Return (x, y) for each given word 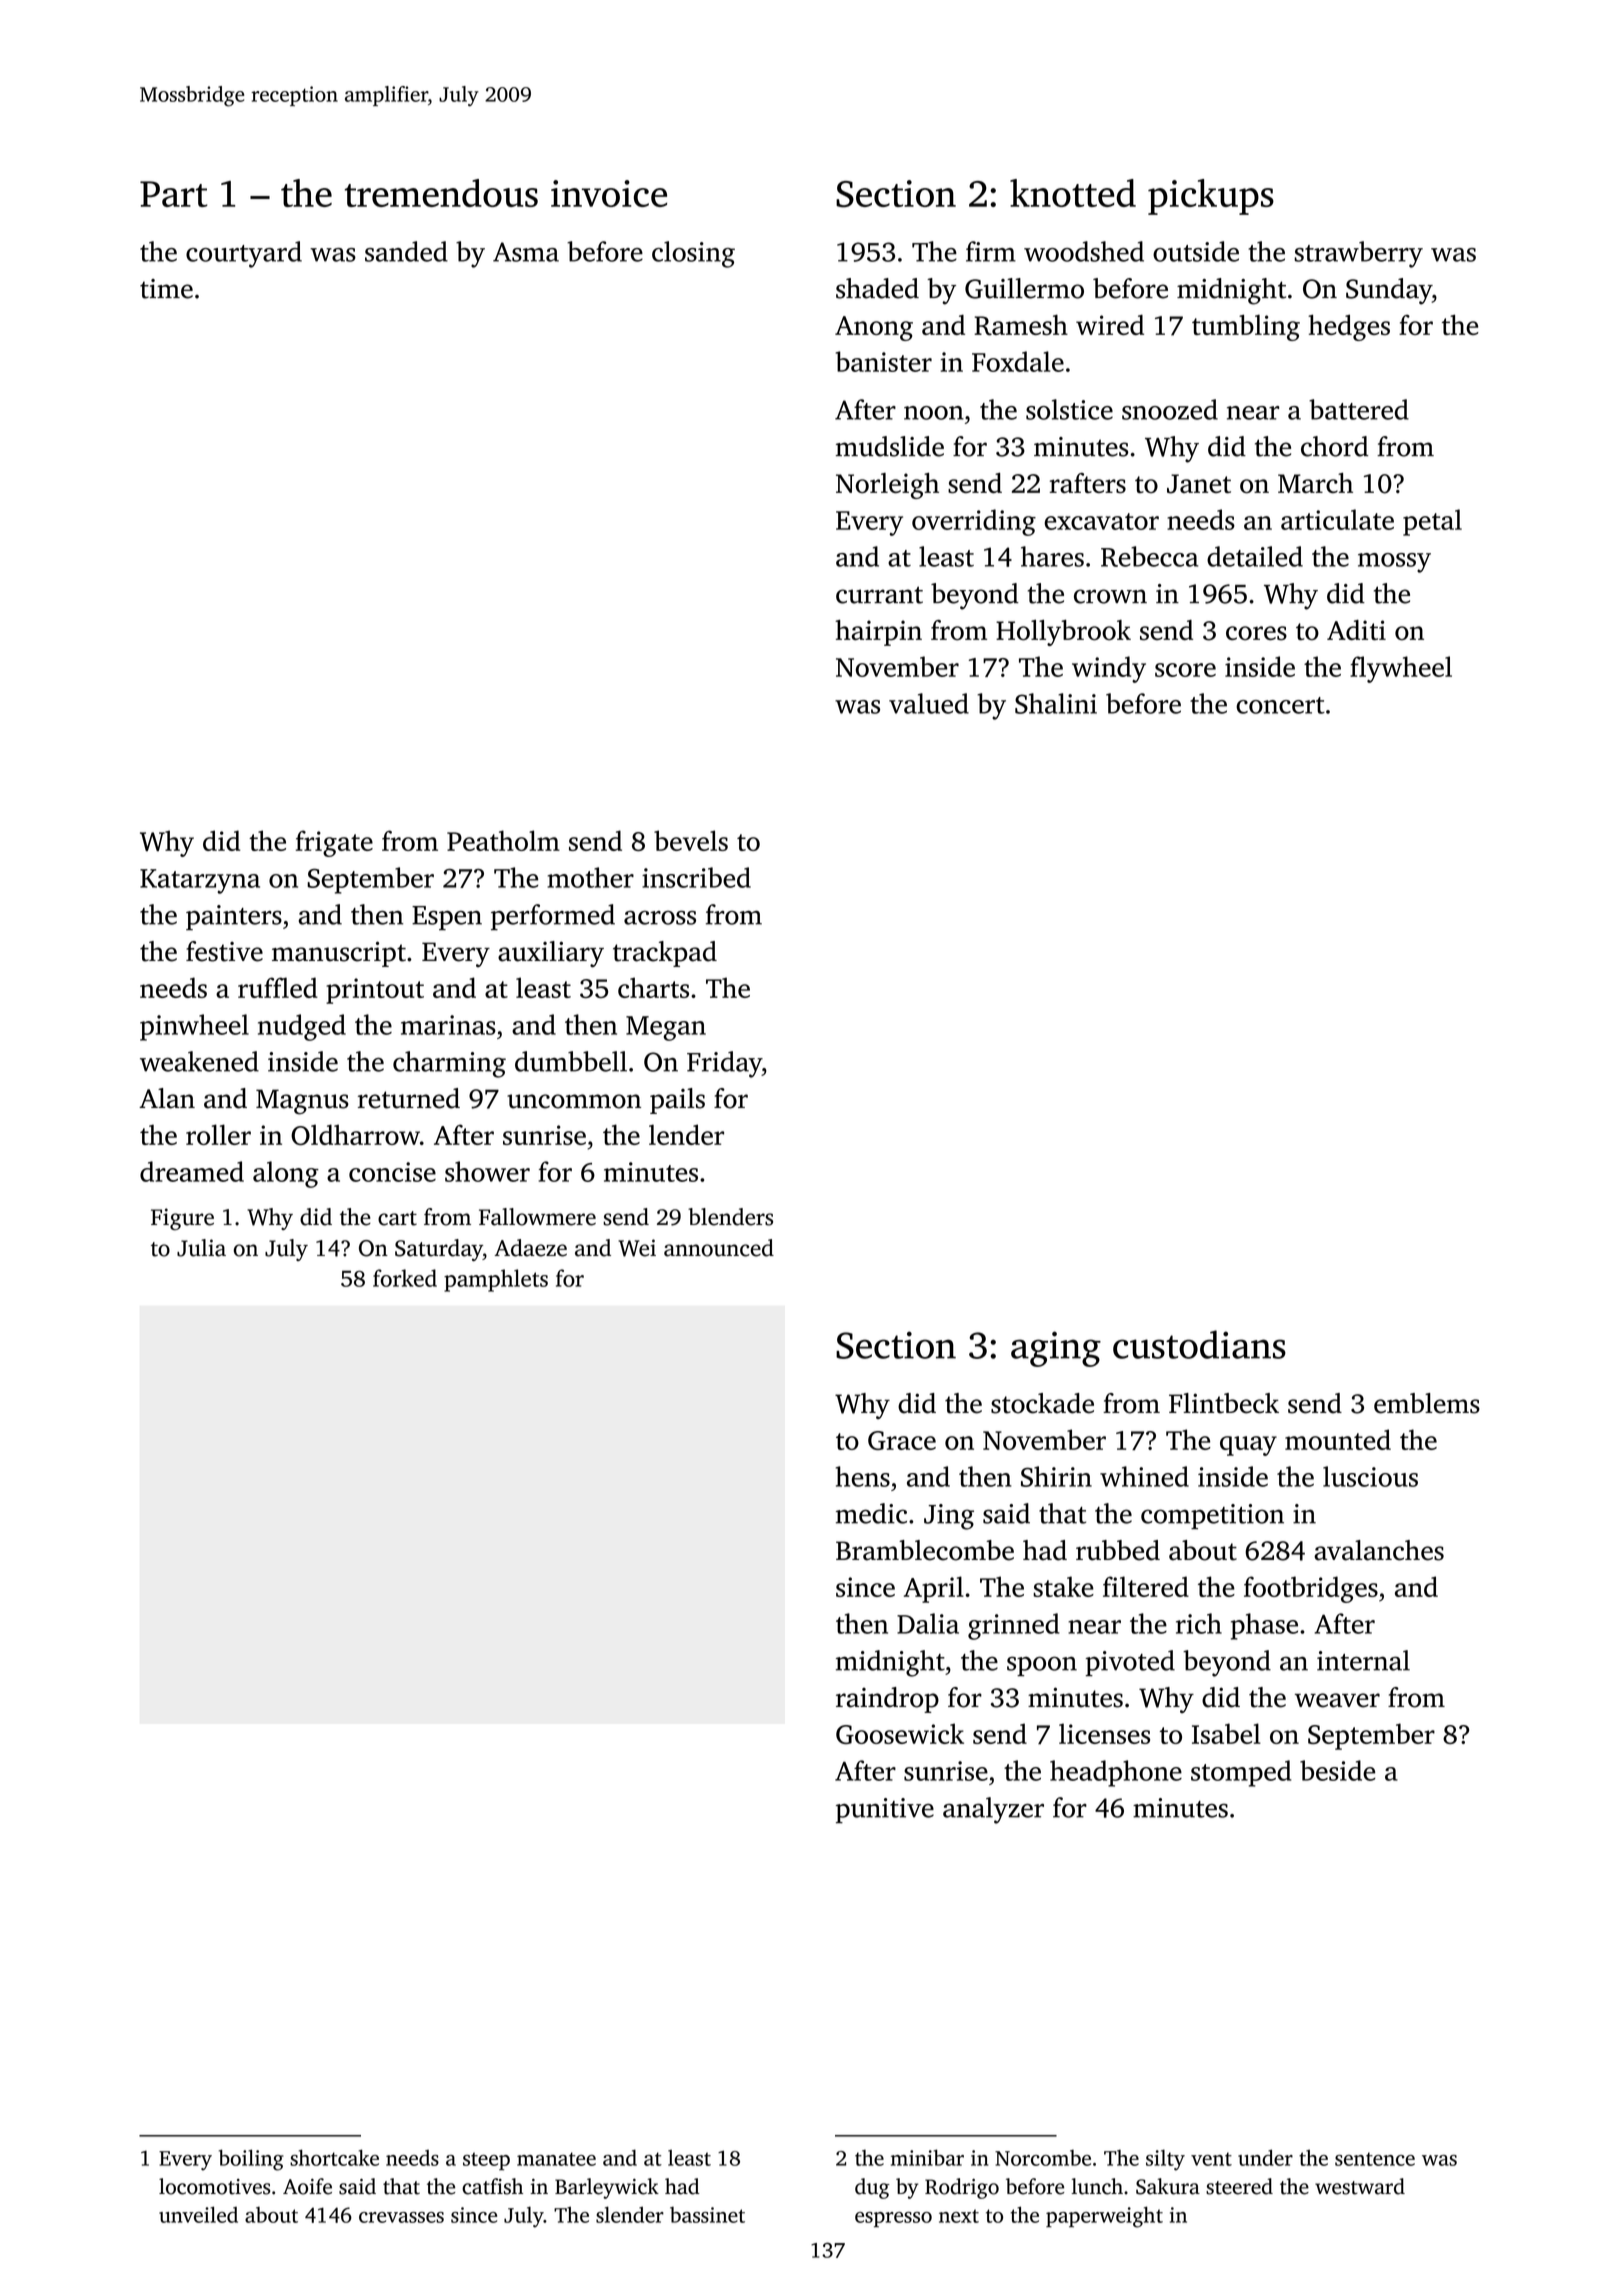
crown (1110, 596)
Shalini (1056, 703)
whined (1144, 1476)
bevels (691, 840)
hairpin (878, 633)
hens (863, 1476)
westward (1360, 2186)
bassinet (707, 2215)
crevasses (401, 2217)
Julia (201, 1248)
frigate (334, 843)
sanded (406, 251)
